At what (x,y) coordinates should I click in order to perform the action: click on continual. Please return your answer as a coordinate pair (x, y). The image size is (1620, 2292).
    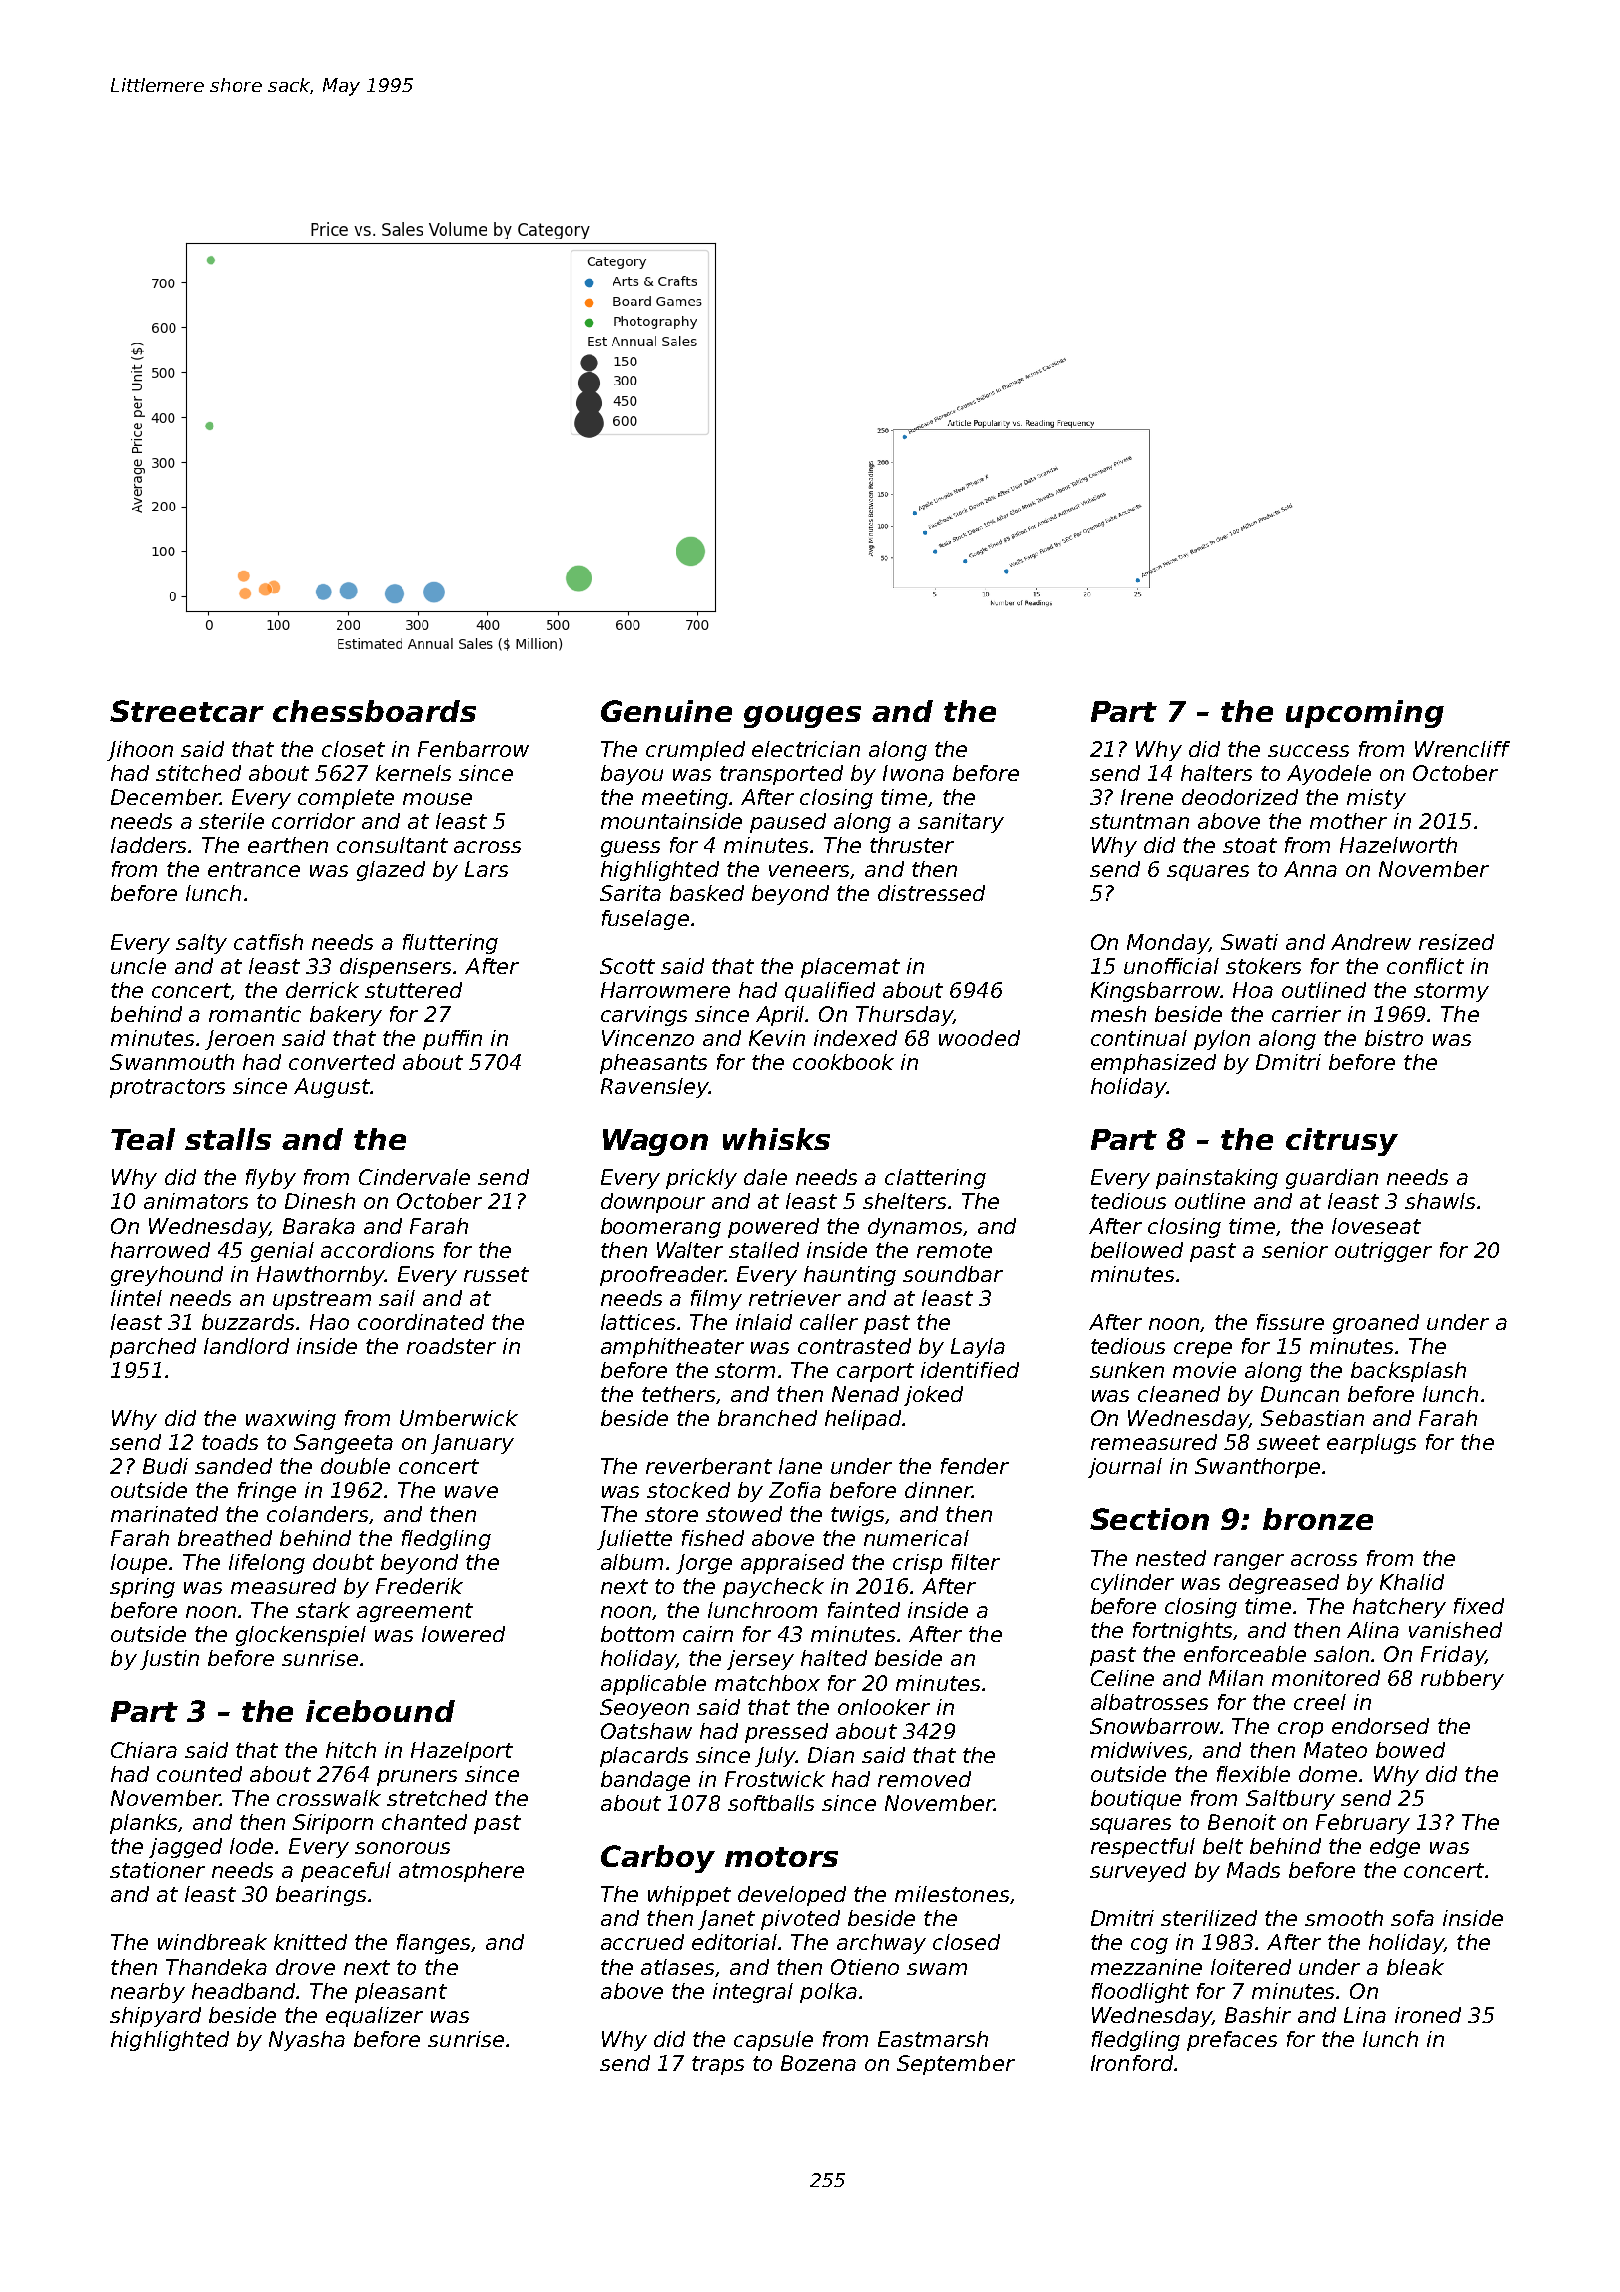
    Looking at the image, I should click on (1139, 1038).
